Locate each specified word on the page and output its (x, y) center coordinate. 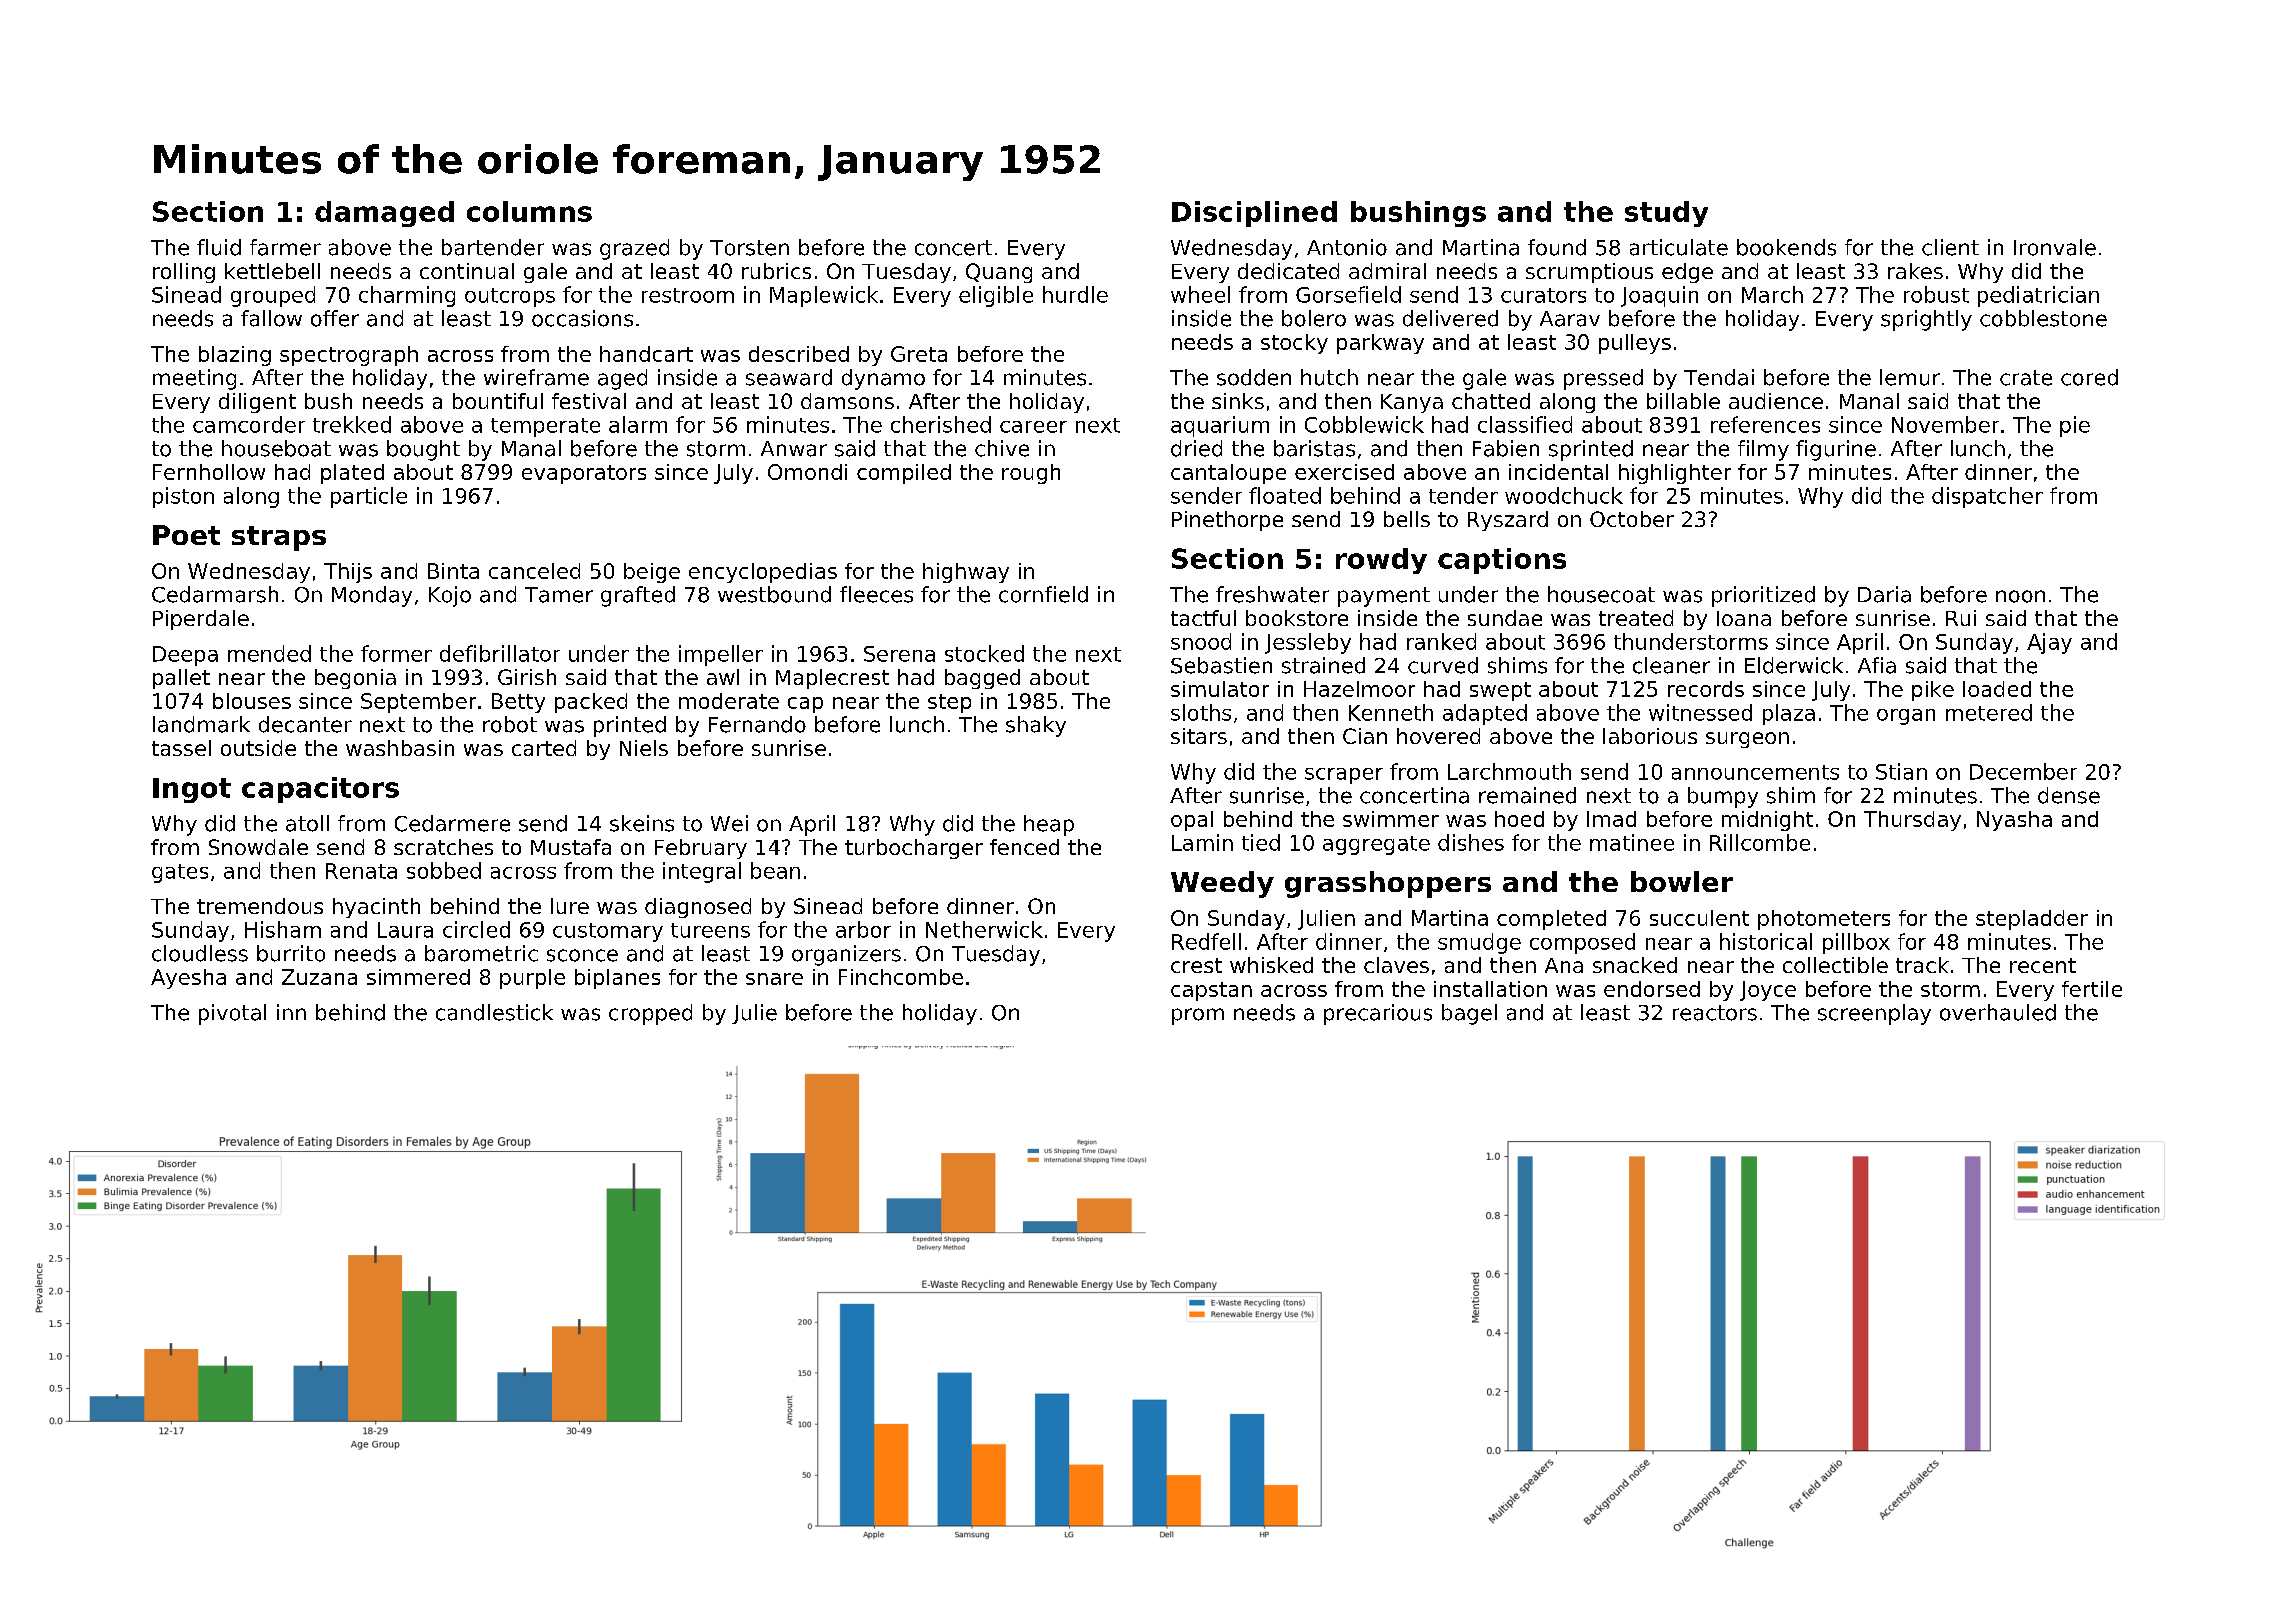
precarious (1378, 1014)
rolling (184, 273)
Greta (919, 354)
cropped (650, 1014)
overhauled (1998, 1012)
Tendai (1719, 377)
